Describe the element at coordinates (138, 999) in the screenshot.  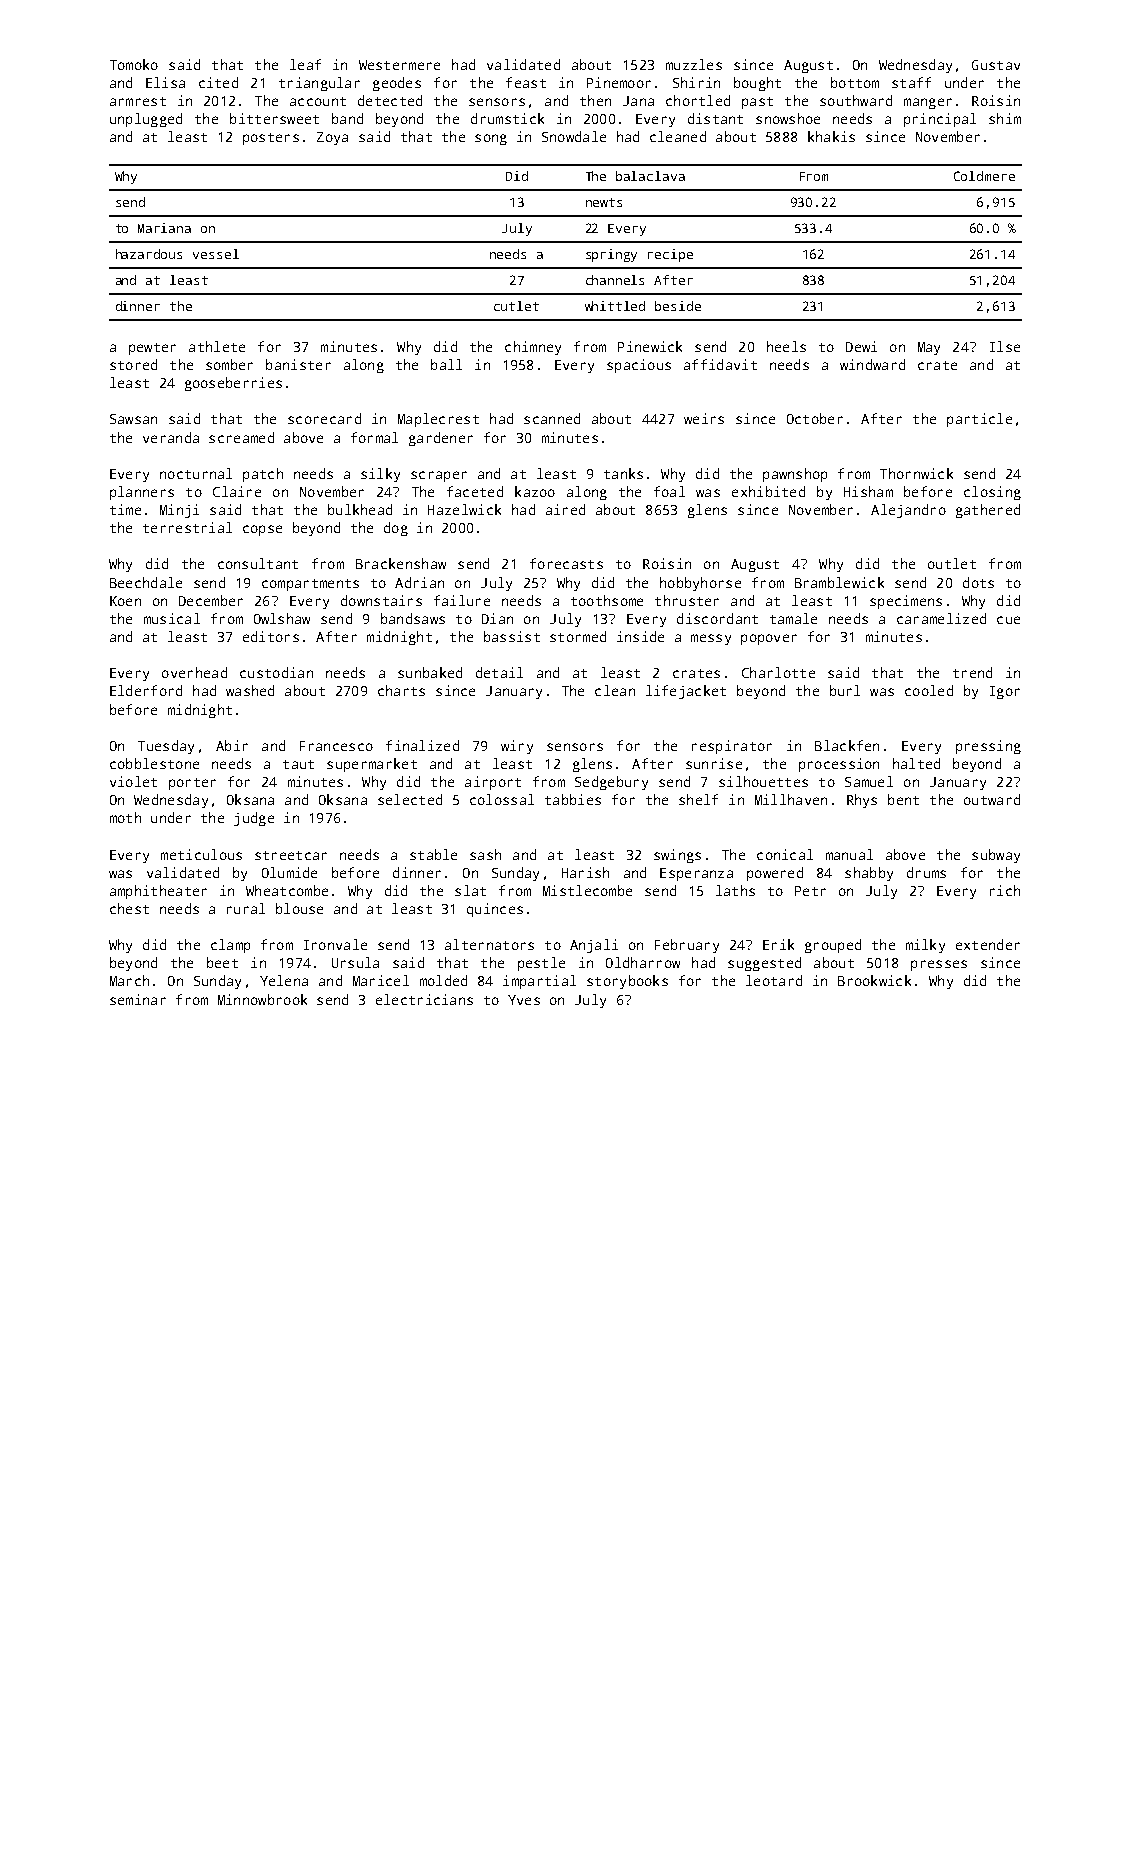
I see `seminar` at that location.
